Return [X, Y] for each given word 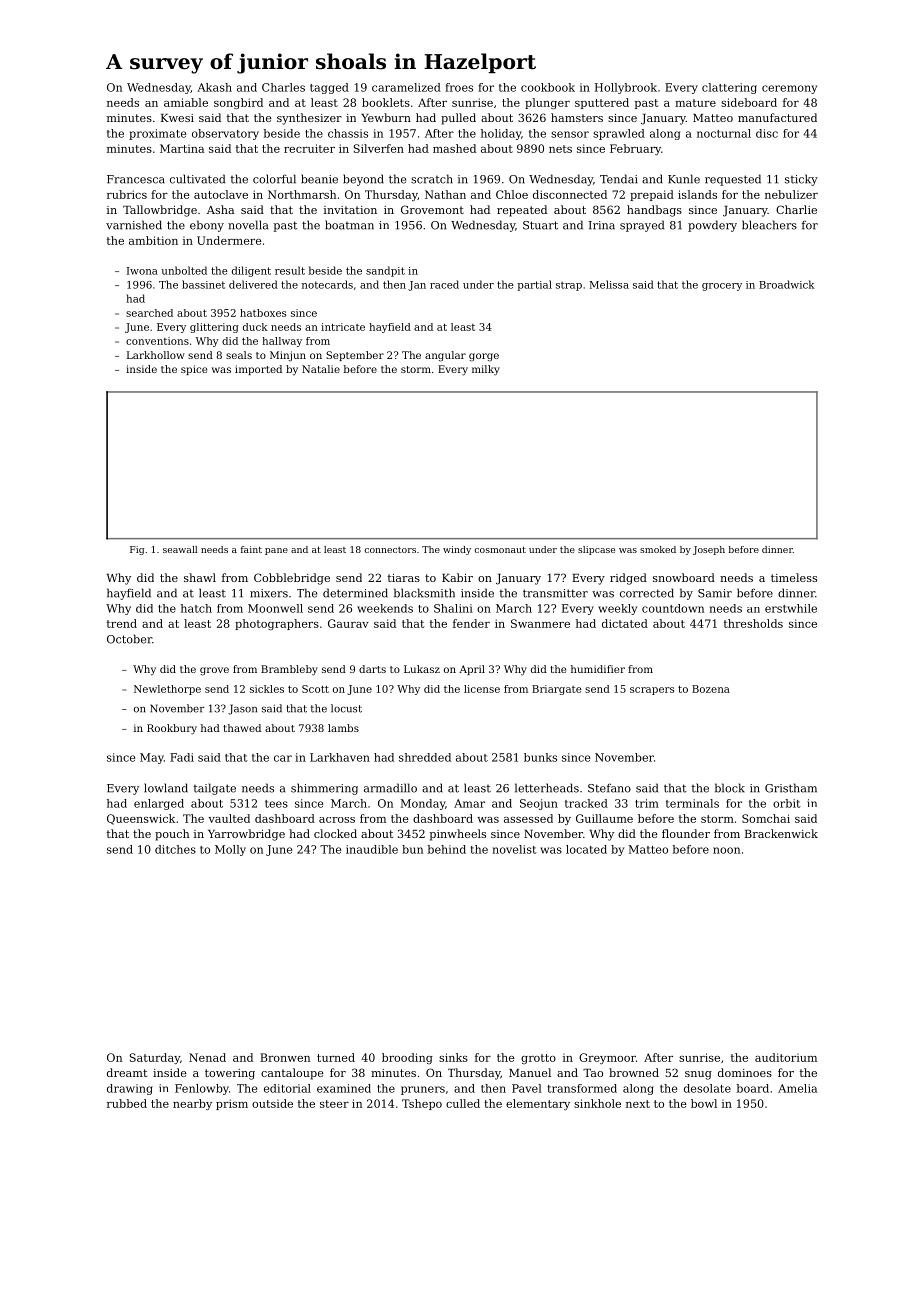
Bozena [711, 689]
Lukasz [422, 669]
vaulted [229, 818]
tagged [329, 88]
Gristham [791, 788]
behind [447, 849]
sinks [453, 1057]
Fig [137, 550]
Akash [214, 87]
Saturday [154, 1058]
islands [697, 194]
